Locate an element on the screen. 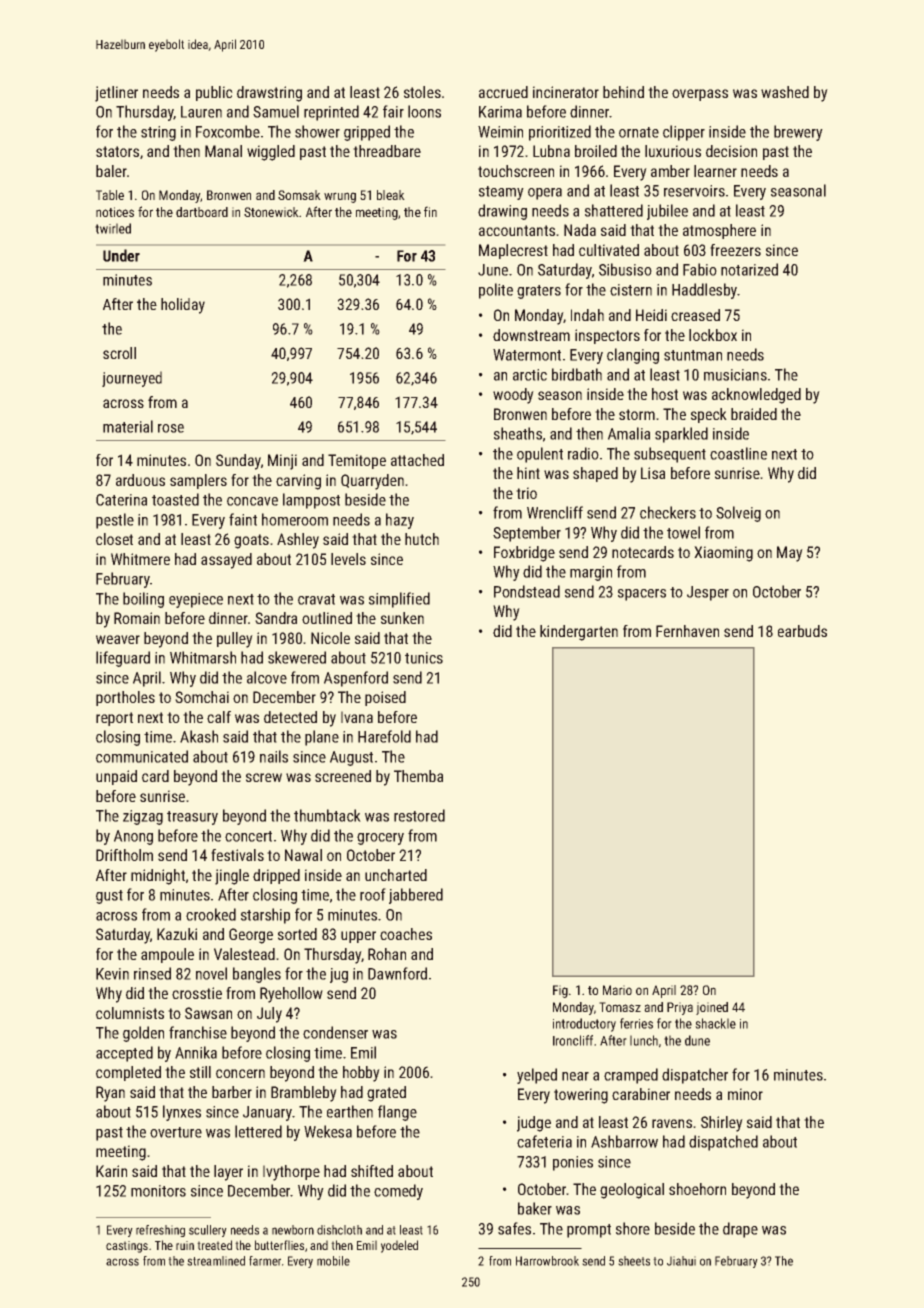 This screenshot has height=1308, width=924. acknowledged is located at coordinates (756, 396).
